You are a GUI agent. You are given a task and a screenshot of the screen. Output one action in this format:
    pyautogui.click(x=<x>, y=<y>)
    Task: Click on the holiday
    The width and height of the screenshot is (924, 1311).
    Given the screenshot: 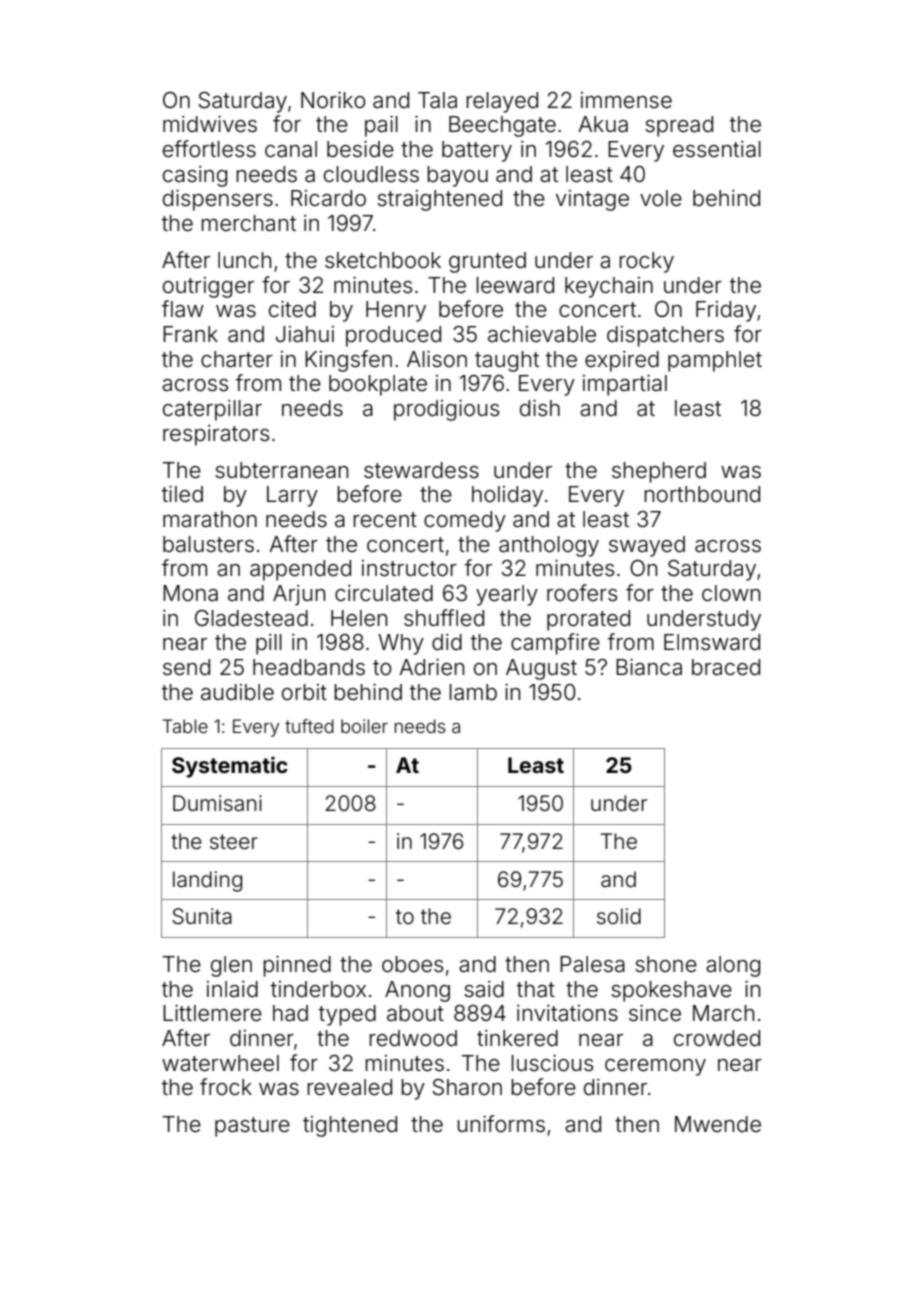 What is the action you would take?
    pyautogui.click(x=507, y=496)
